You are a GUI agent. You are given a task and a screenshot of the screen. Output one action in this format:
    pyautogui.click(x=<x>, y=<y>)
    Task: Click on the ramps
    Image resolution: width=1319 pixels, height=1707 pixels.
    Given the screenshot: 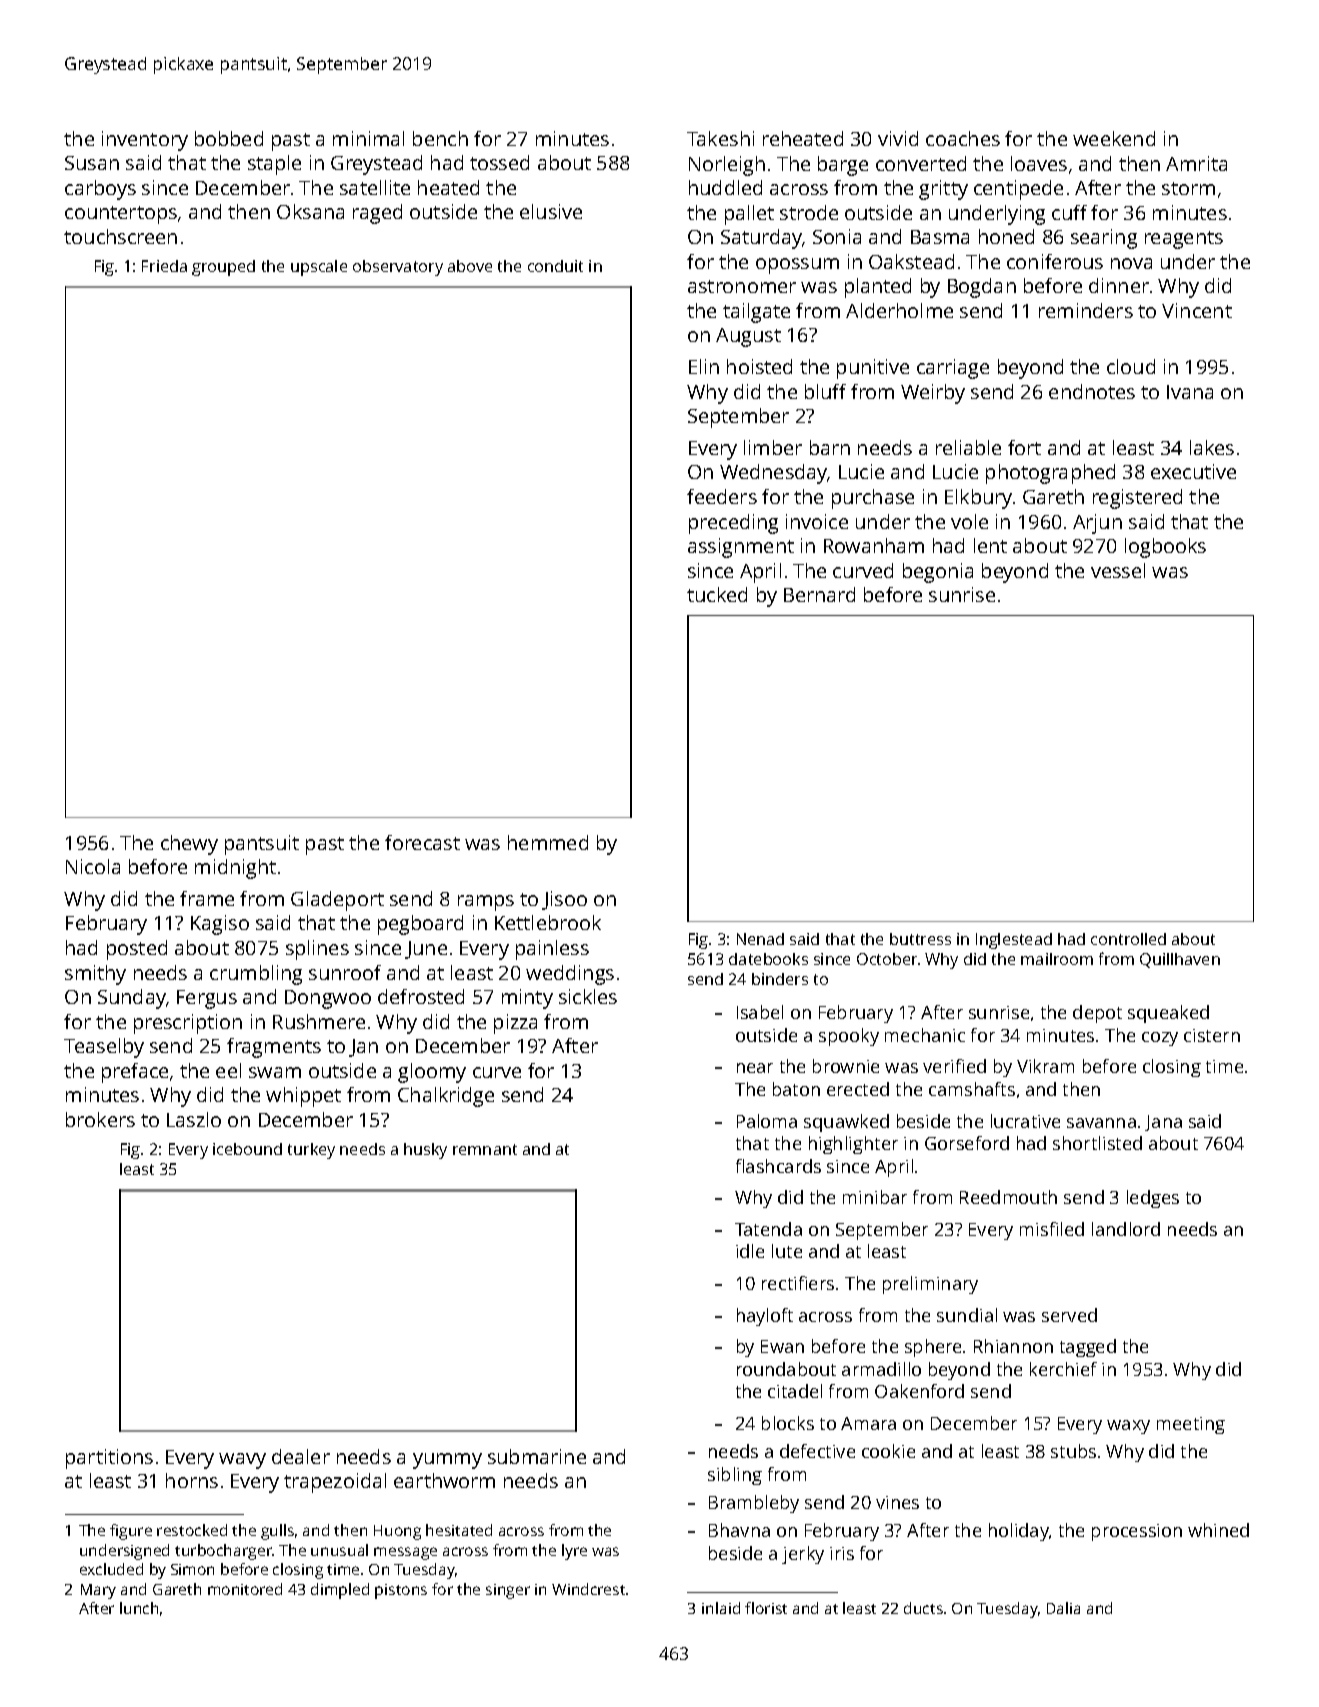 What is the action you would take?
    pyautogui.click(x=486, y=903)
